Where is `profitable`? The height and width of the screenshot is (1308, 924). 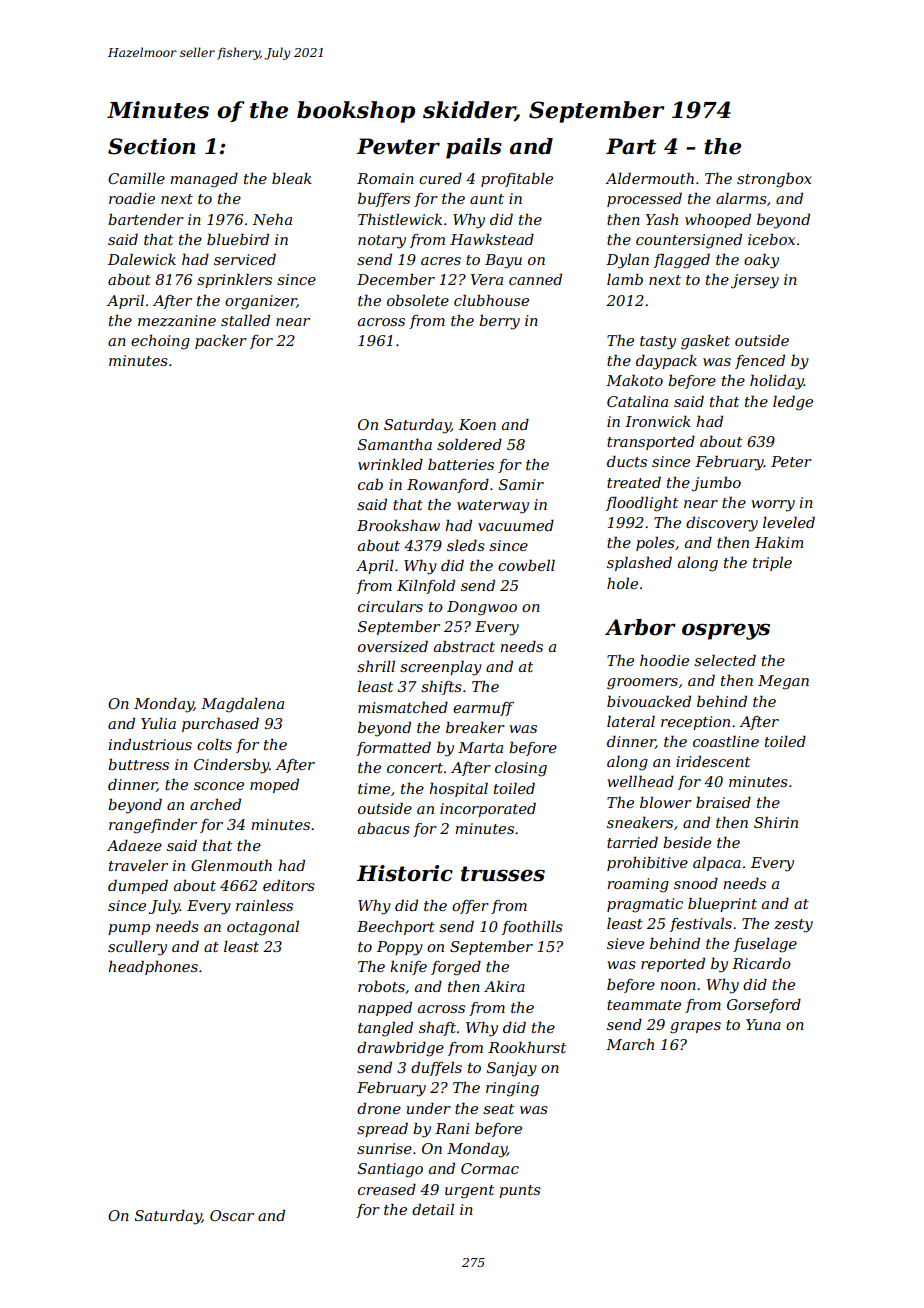
profitable is located at coordinates (517, 179).
